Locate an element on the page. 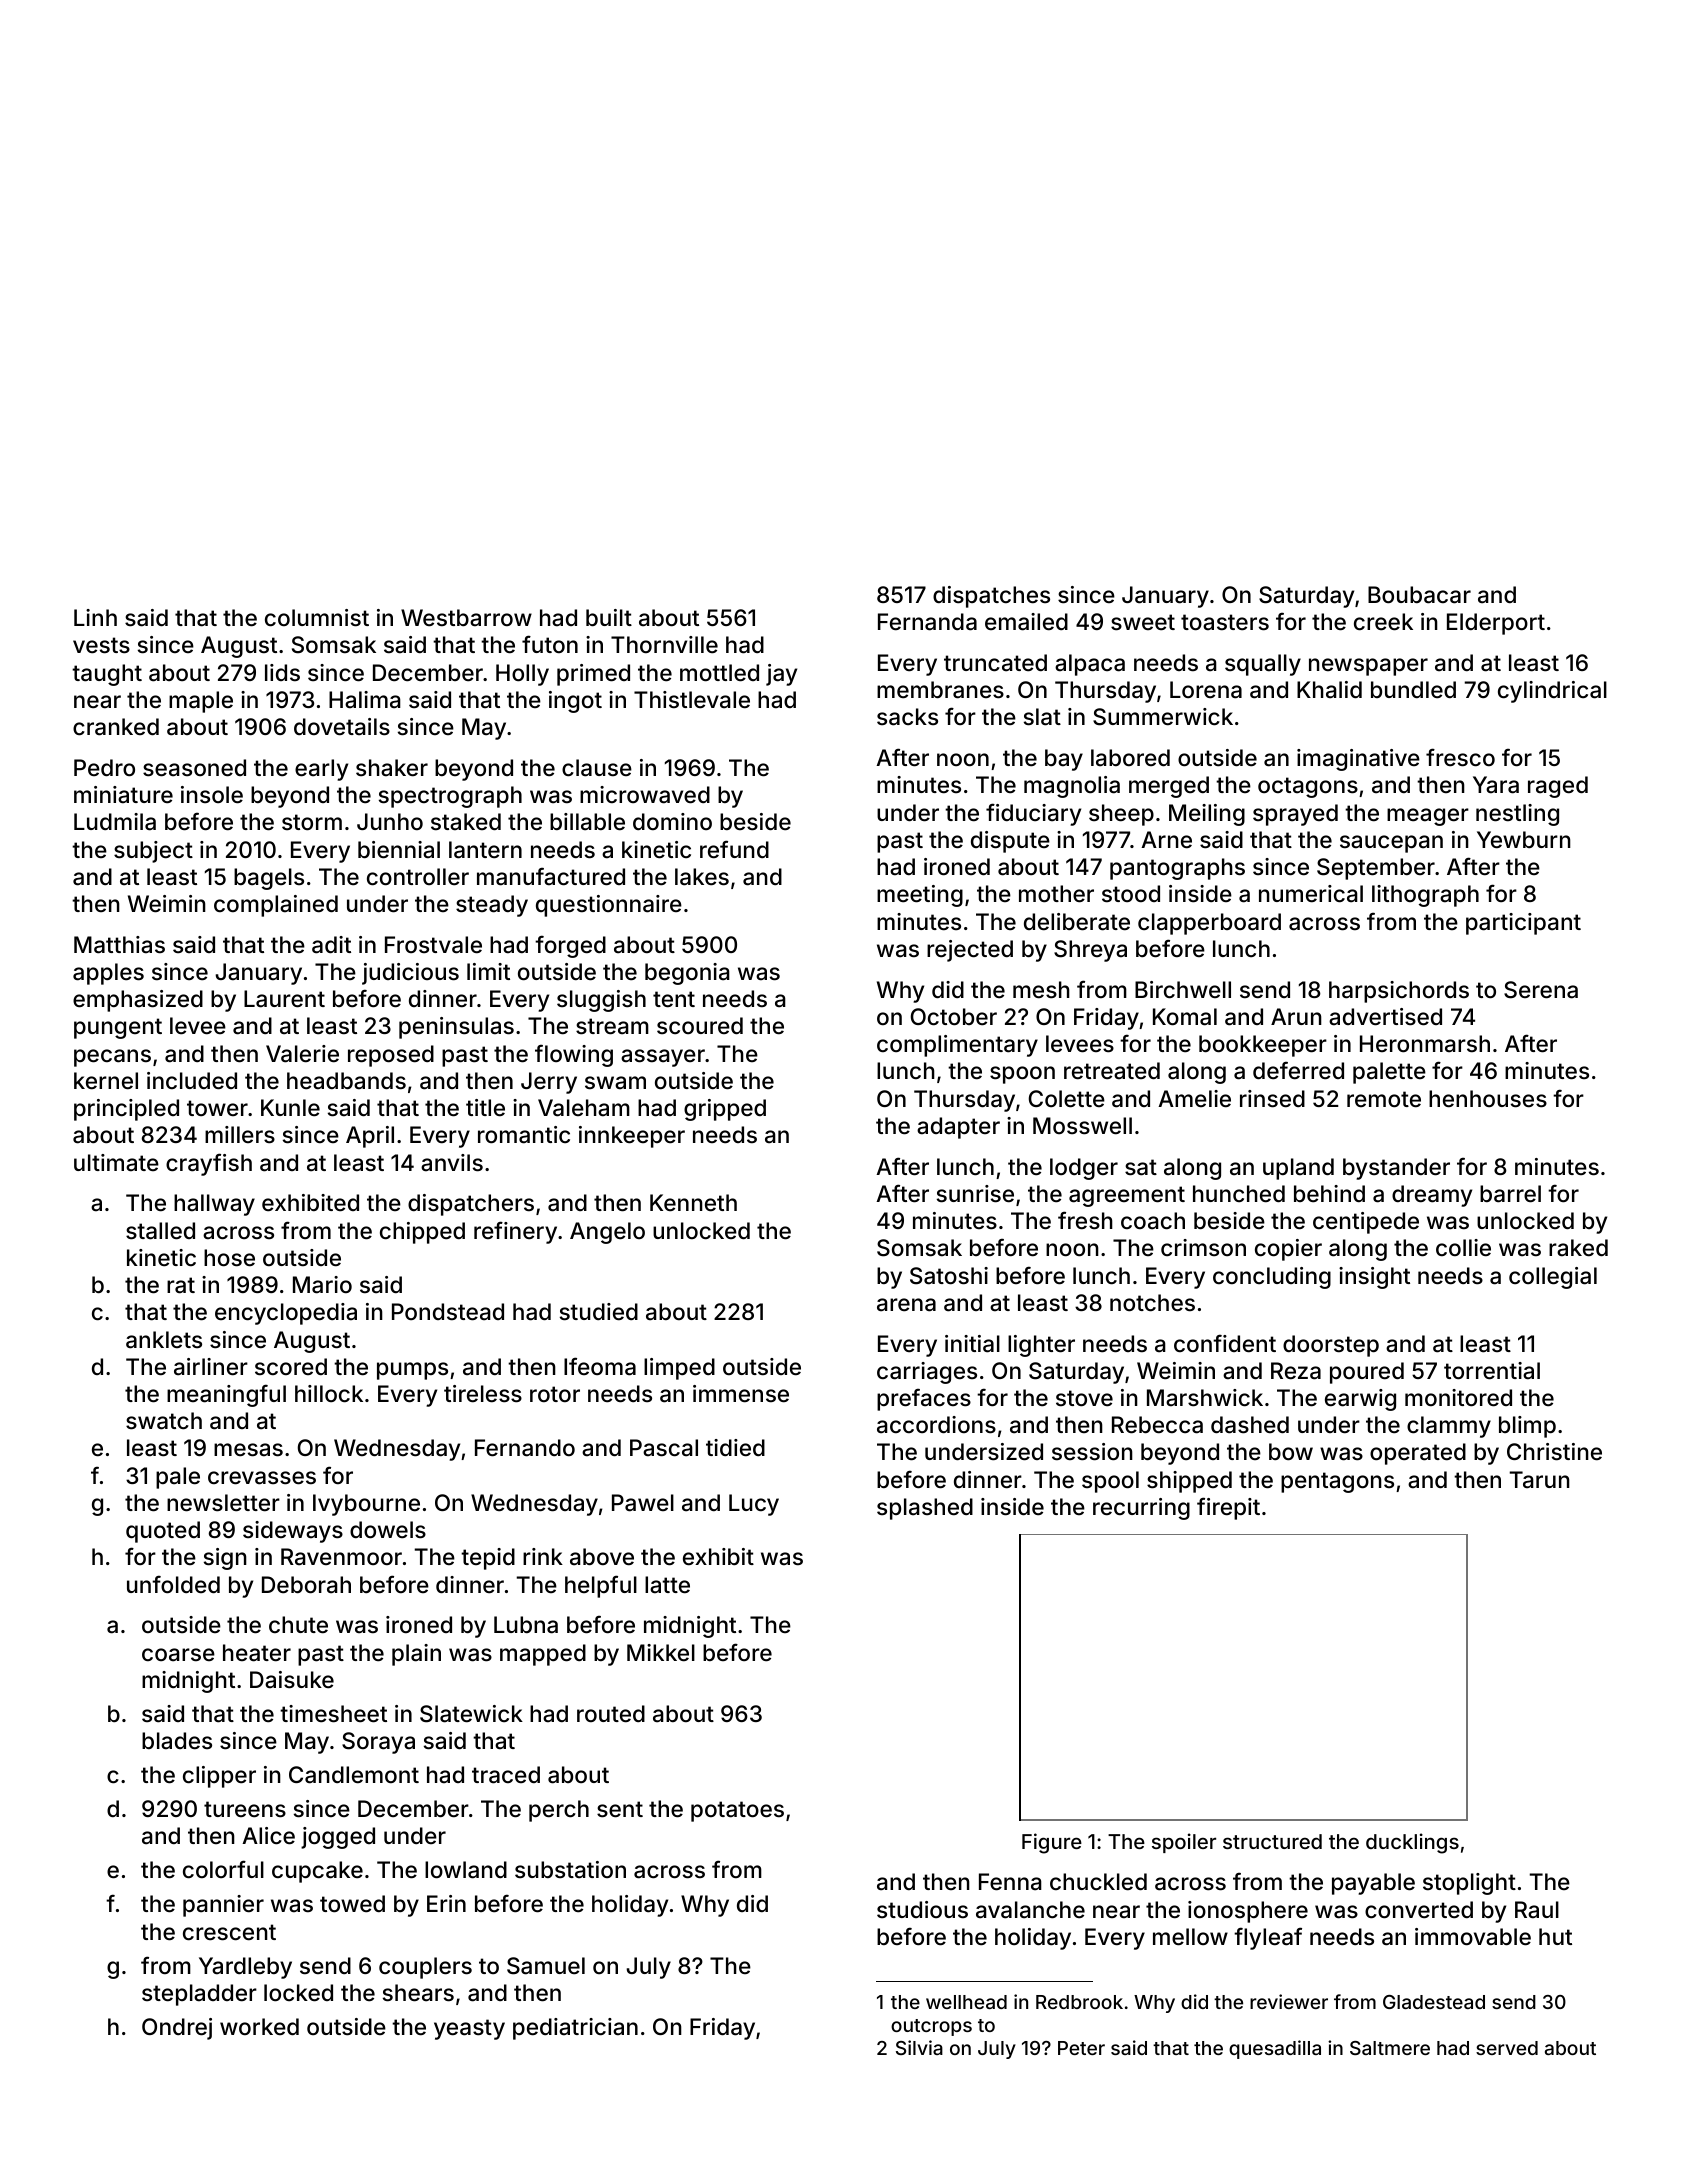 This image has height=2178, width=1683. participant is located at coordinates (1523, 924).
